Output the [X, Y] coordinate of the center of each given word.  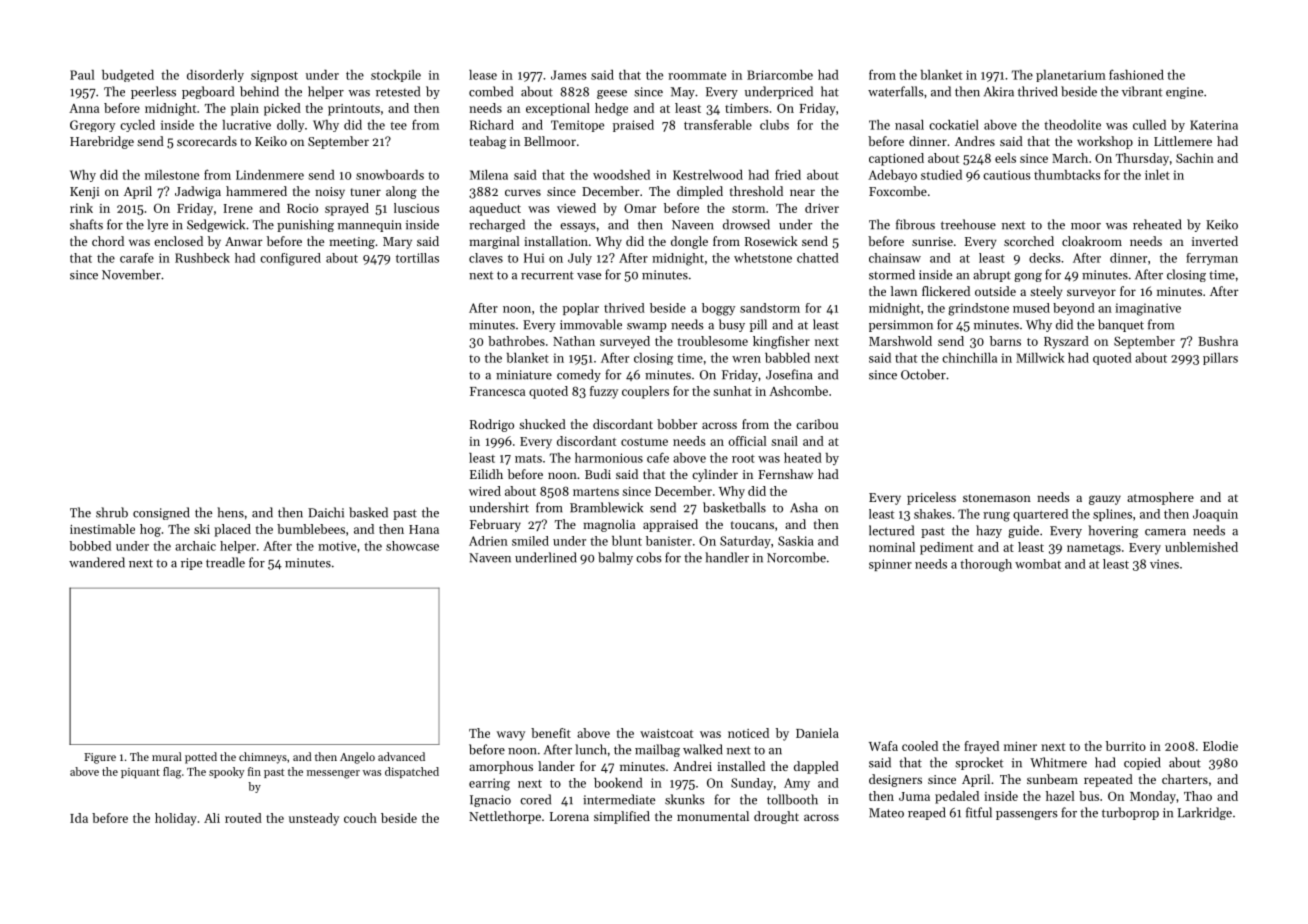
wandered [97, 562]
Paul [82, 75]
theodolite [1072, 125]
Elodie [1220, 746]
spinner [890, 565]
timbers [746, 108]
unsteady [314, 819]
